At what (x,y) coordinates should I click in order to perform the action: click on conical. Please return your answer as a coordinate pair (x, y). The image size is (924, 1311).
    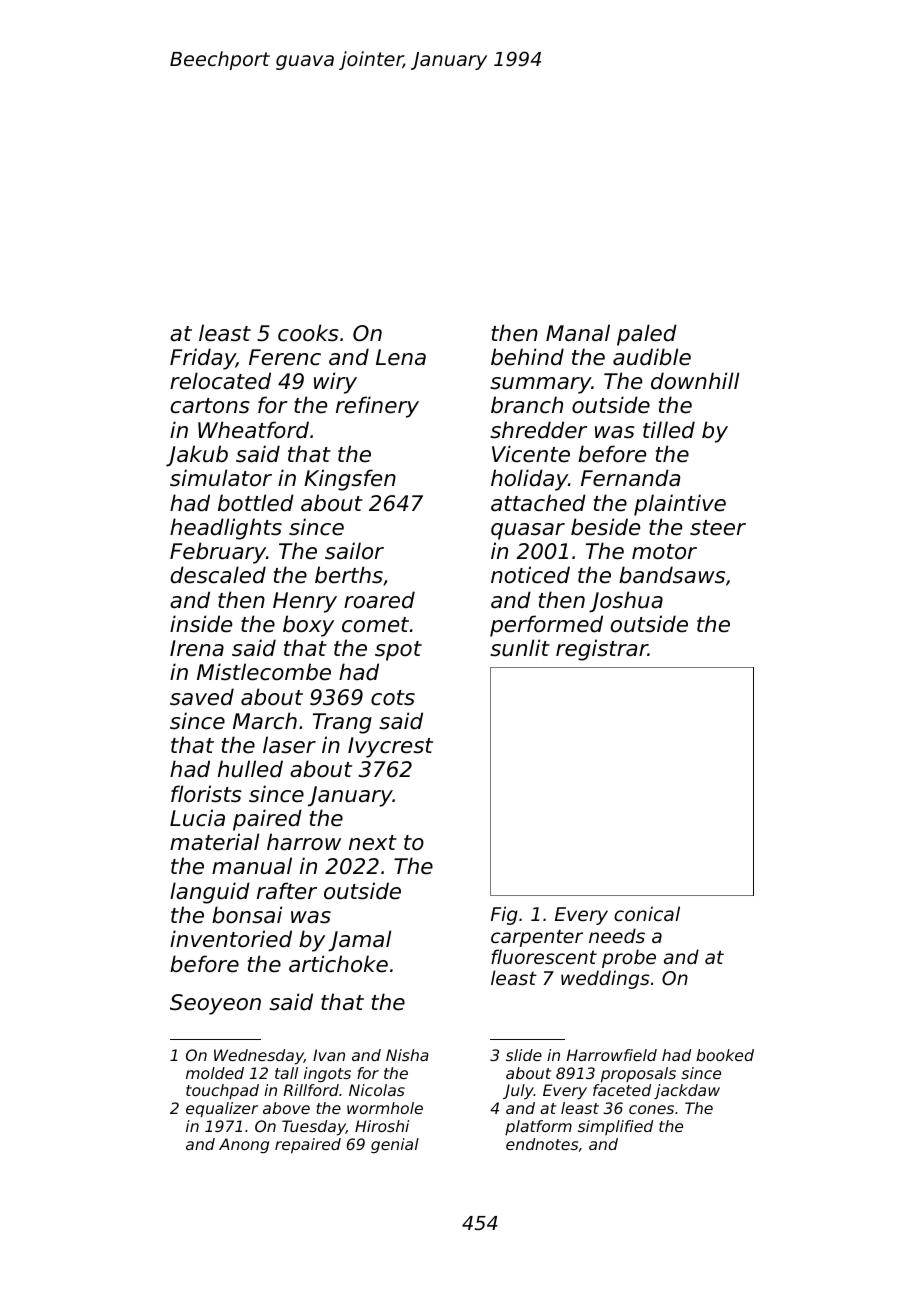
    Looking at the image, I should click on (647, 913).
